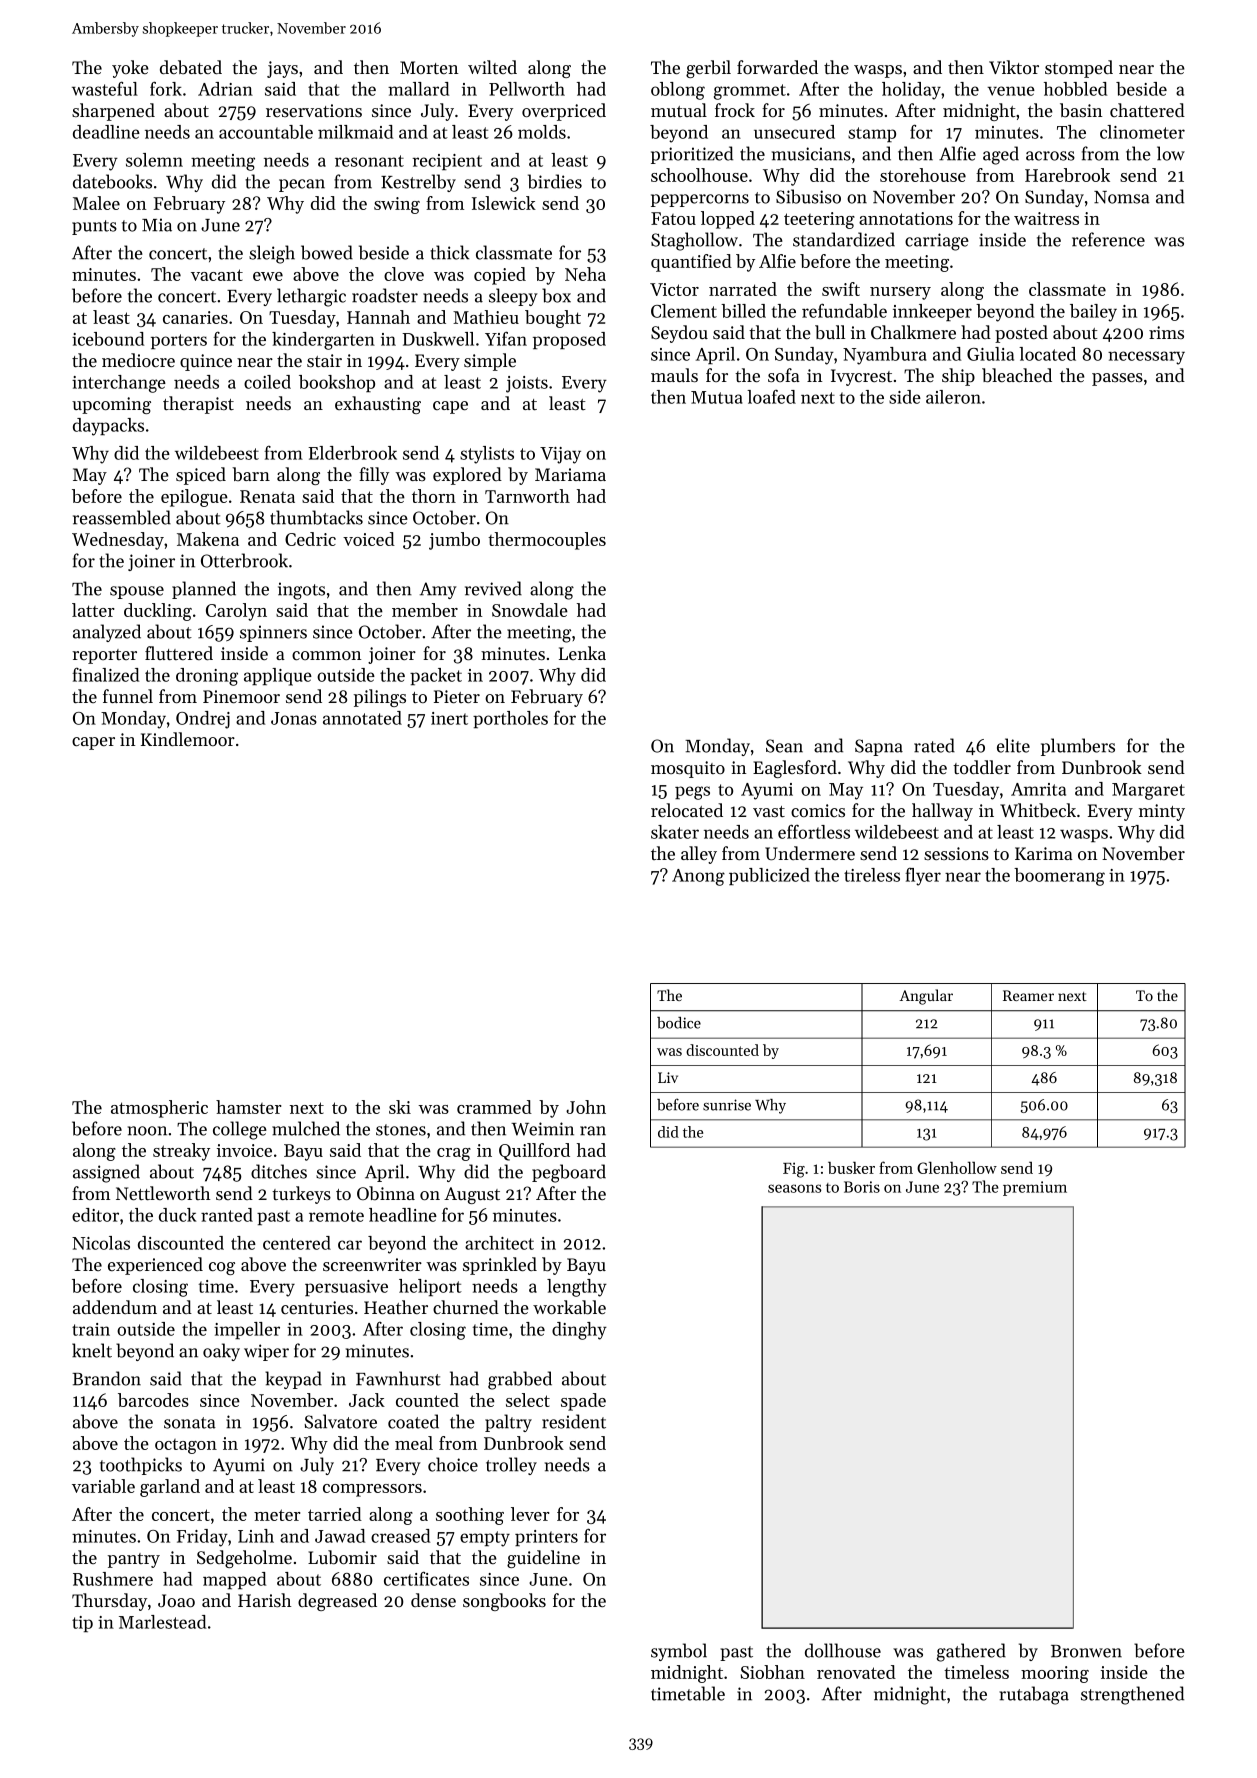 This screenshot has height=1778, width=1257. I want to click on college, so click(240, 1130).
